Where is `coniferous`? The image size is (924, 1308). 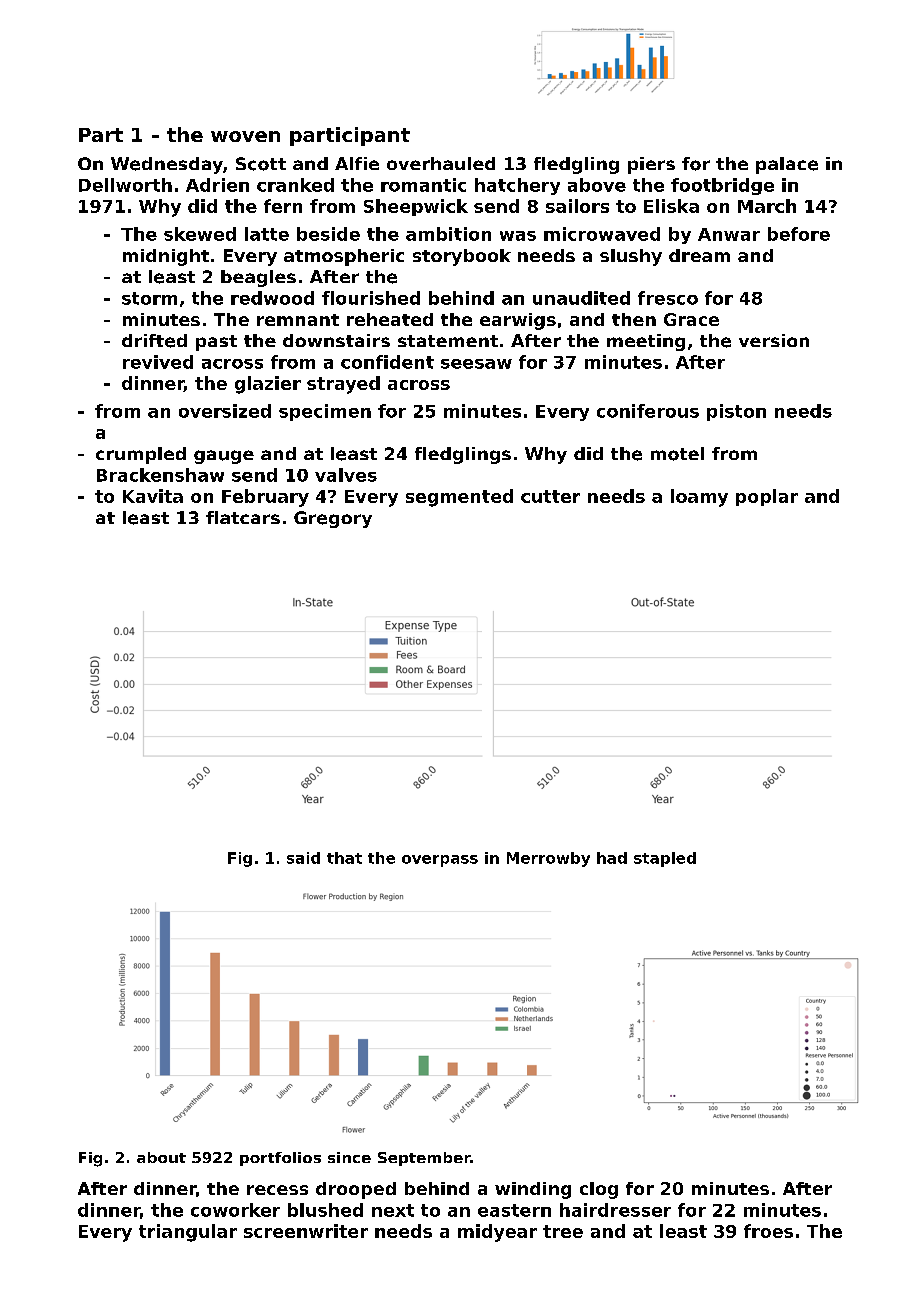 coniferous is located at coordinates (648, 411).
